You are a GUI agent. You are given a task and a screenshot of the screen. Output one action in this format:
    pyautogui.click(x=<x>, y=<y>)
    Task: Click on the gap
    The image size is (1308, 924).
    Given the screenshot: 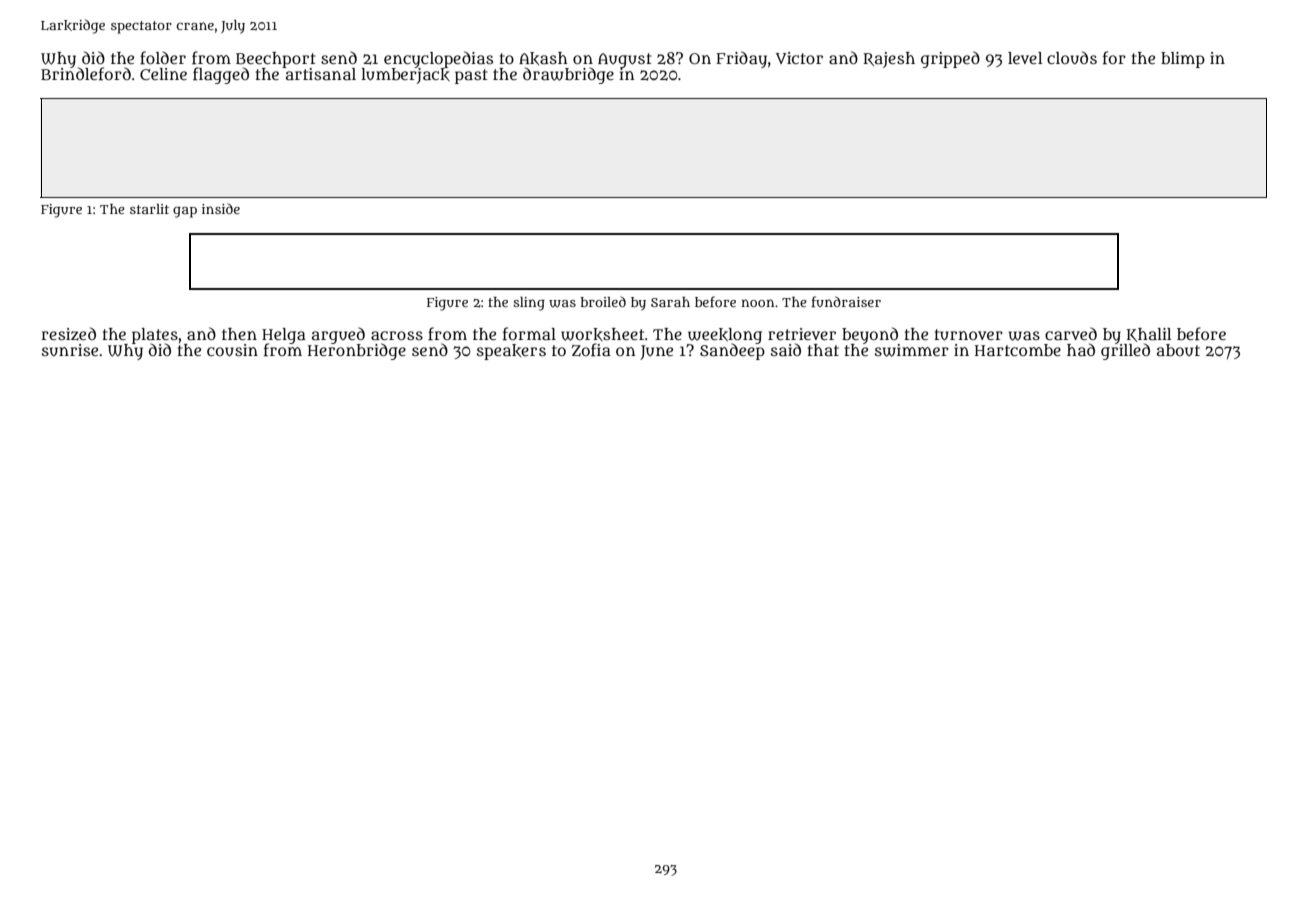 What is the action you would take?
    pyautogui.click(x=185, y=212)
